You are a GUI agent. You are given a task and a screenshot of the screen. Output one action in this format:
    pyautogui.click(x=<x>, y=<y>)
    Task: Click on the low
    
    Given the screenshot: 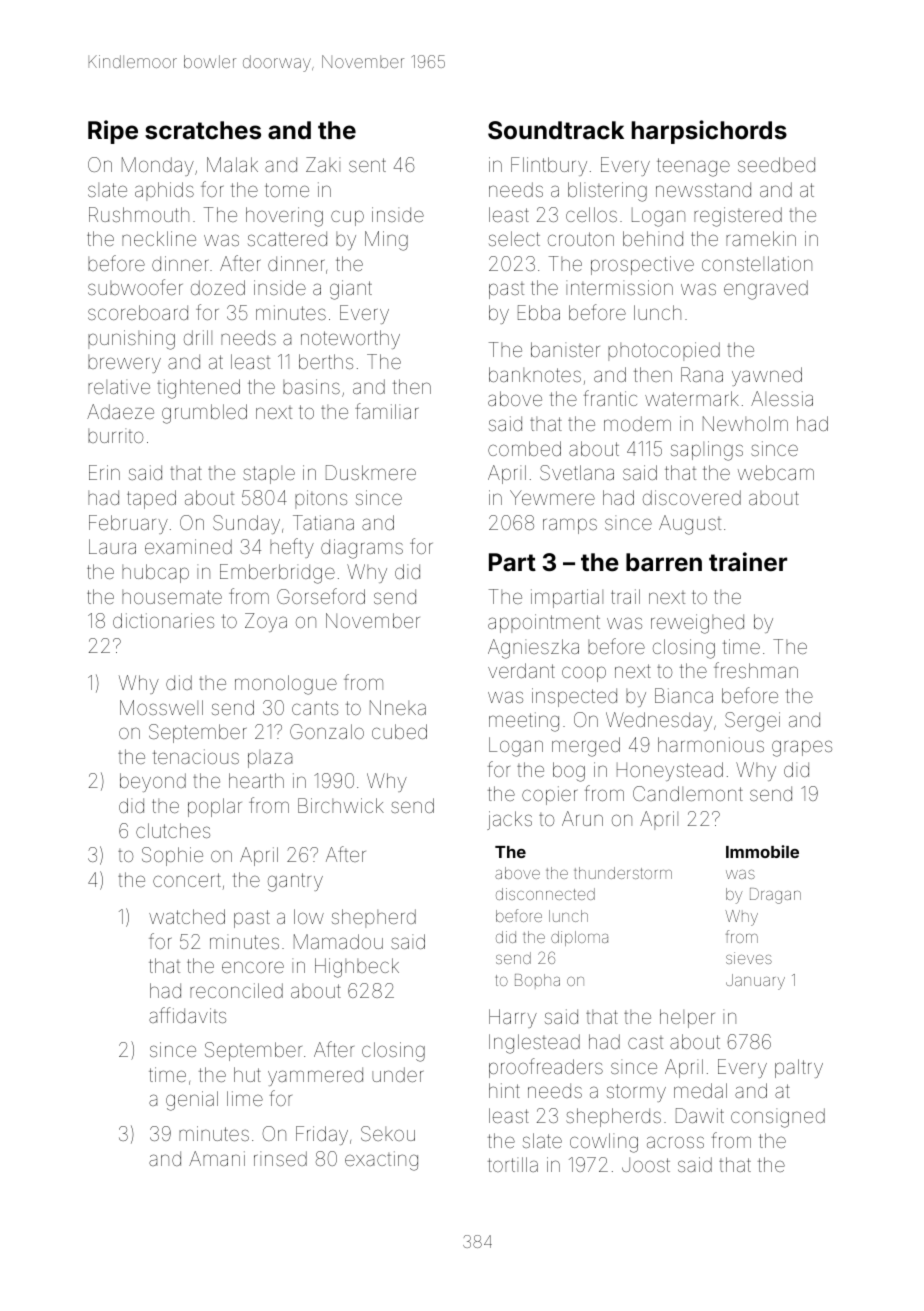 What is the action you would take?
    pyautogui.click(x=309, y=916)
